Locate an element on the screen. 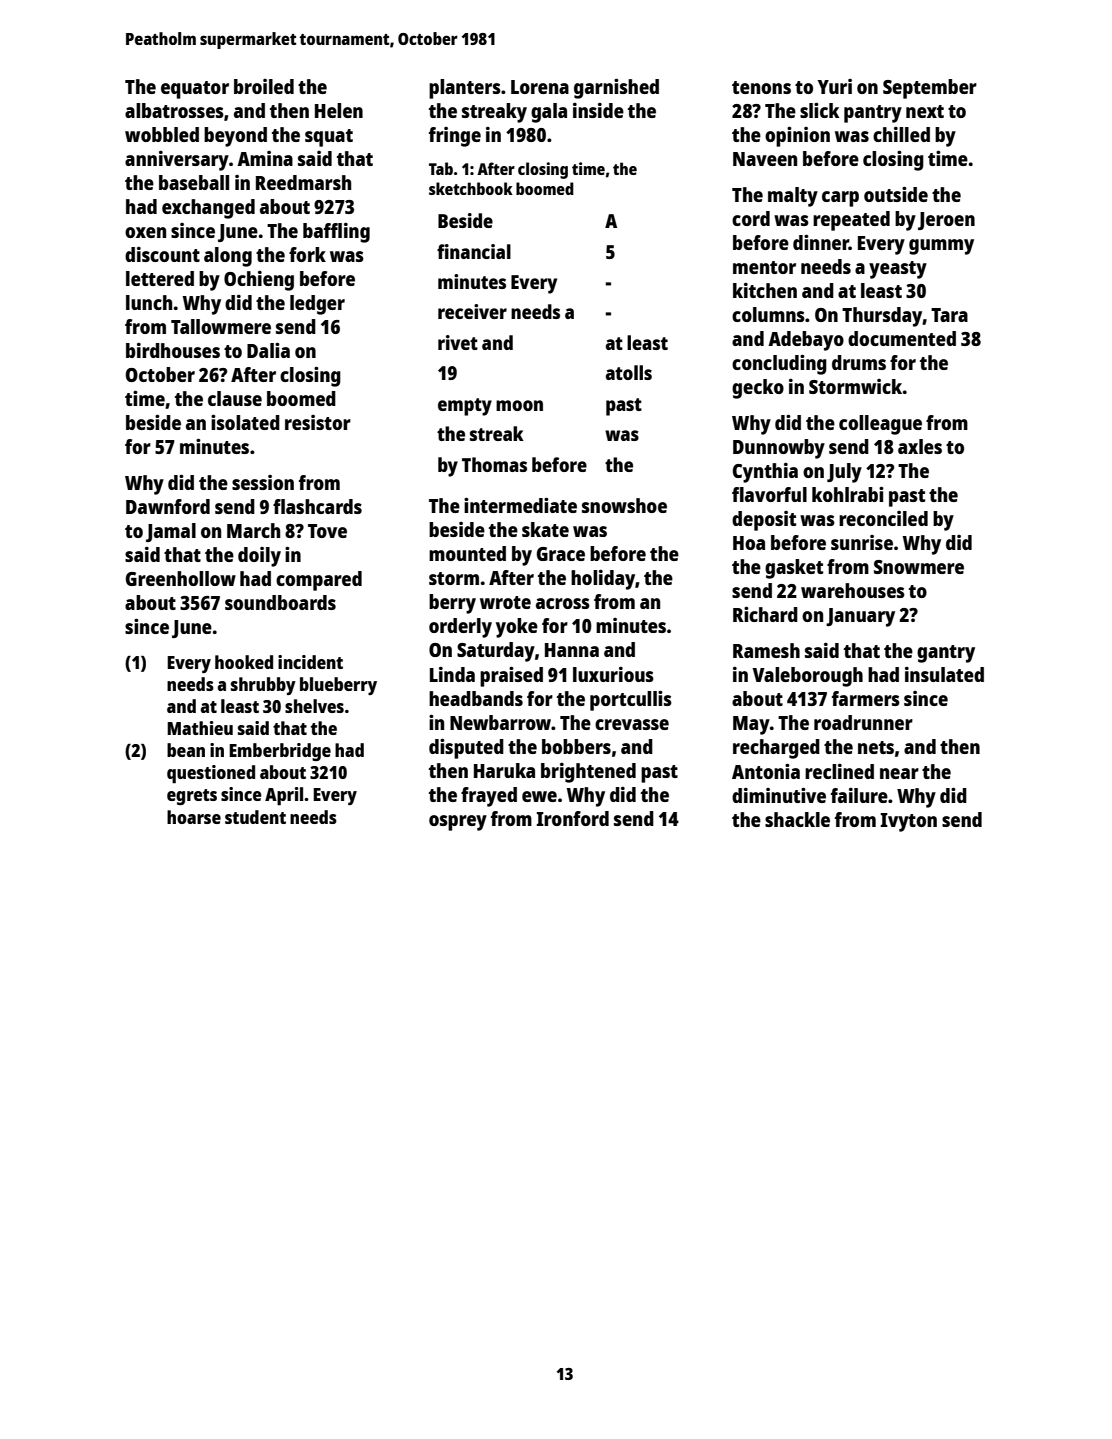  doily is located at coordinates (259, 557).
